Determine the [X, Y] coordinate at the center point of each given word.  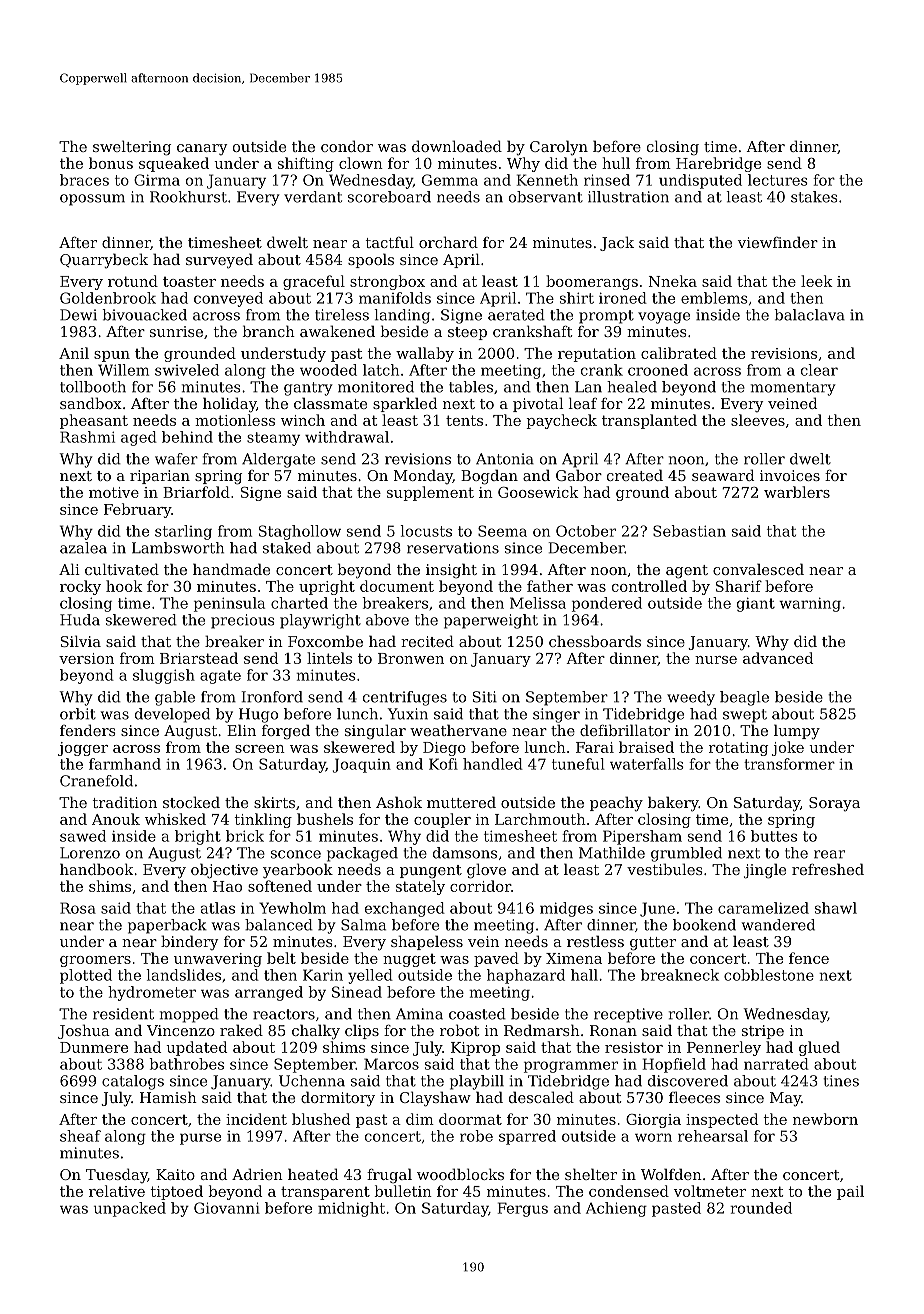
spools [371, 260]
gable [175, 698]
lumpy [797, 732]
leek [816, 281]
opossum [92, 200]
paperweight [491, 621]
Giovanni [227, 1208]
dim [420, 1119]
